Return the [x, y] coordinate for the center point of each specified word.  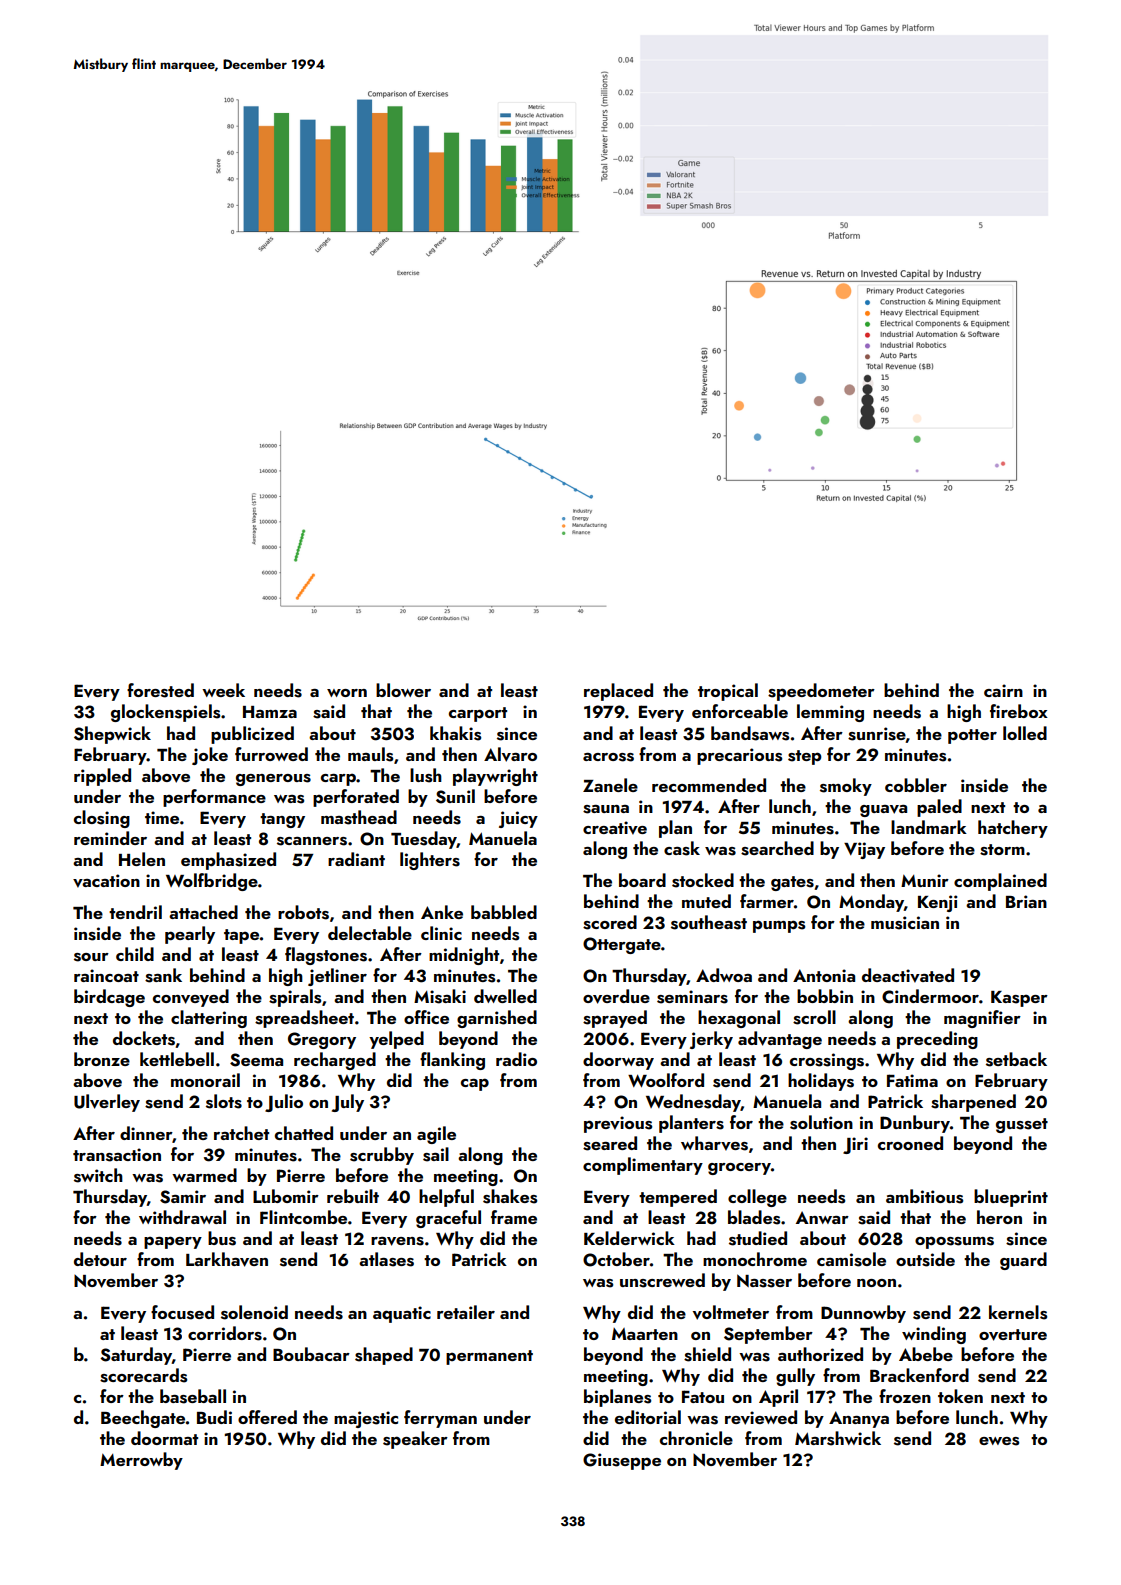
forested [160, 690]
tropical [728, 692]
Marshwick [838, 1438]
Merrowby [141, 1461]
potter [972, 736]
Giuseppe [622, 1461]
